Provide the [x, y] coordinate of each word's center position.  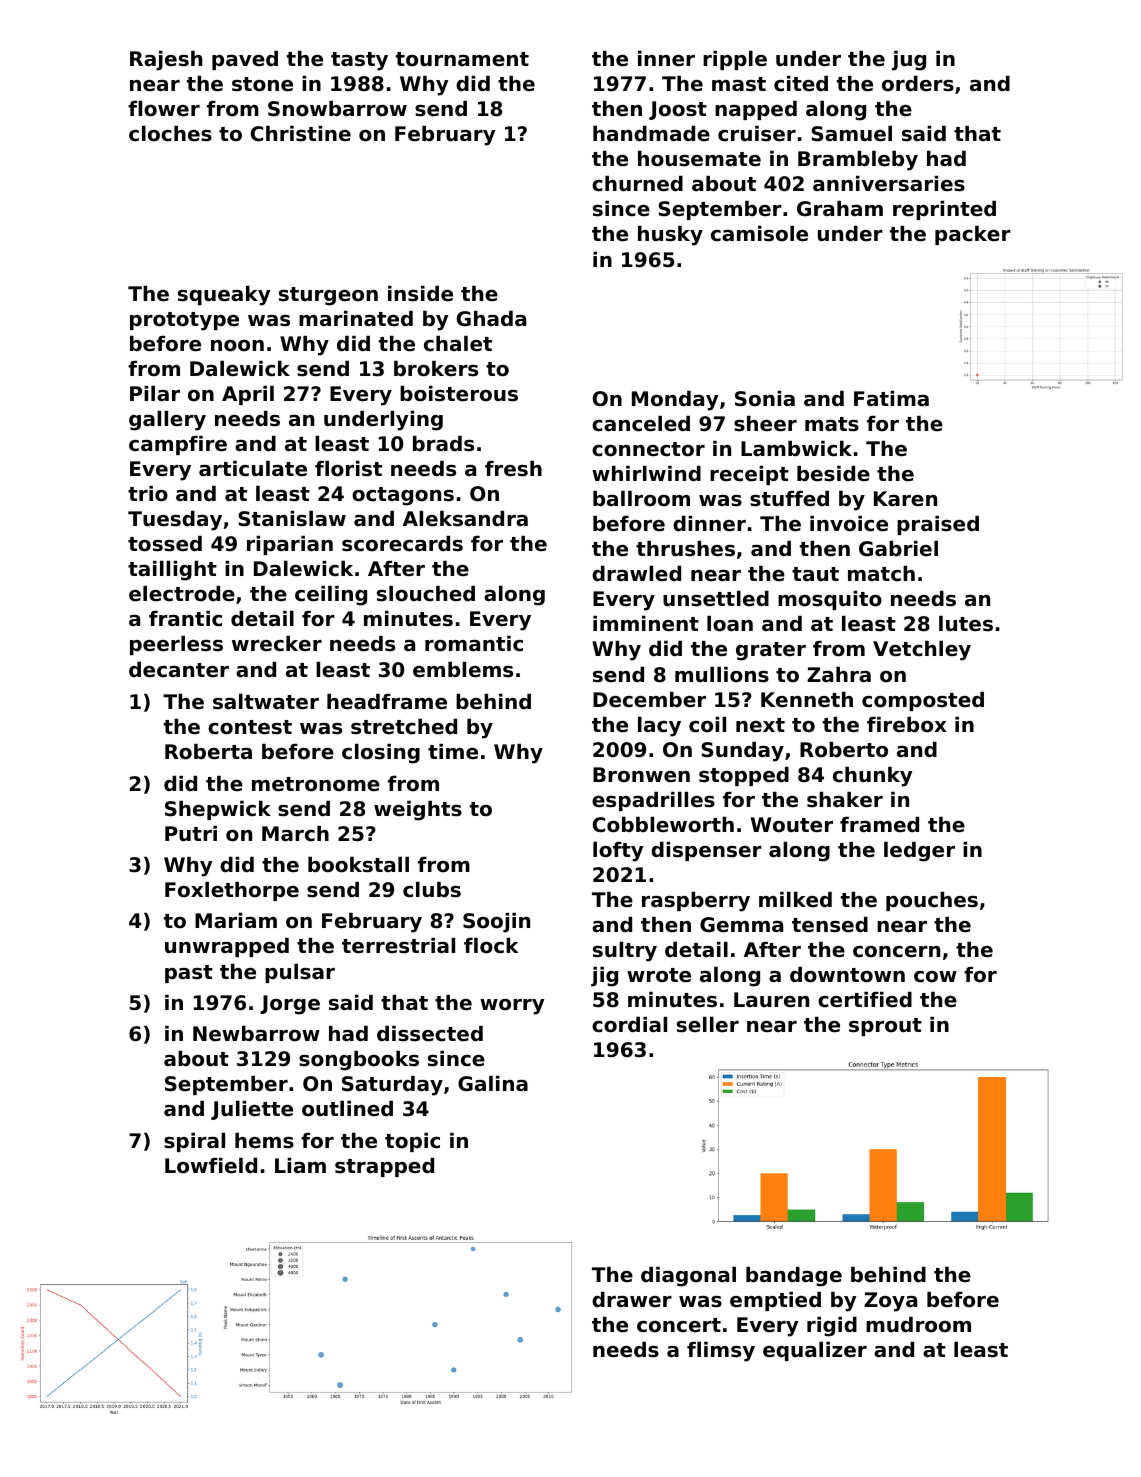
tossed [165, 544]
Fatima [891, 399]
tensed [830, 925]
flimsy [721, 1352]
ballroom [641, 499]
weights [418, 811]
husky [670, 236]
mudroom [918, 1325]
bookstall [358, 865]
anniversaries [889, 184]
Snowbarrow [337, 109]
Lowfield [211, 1166]
